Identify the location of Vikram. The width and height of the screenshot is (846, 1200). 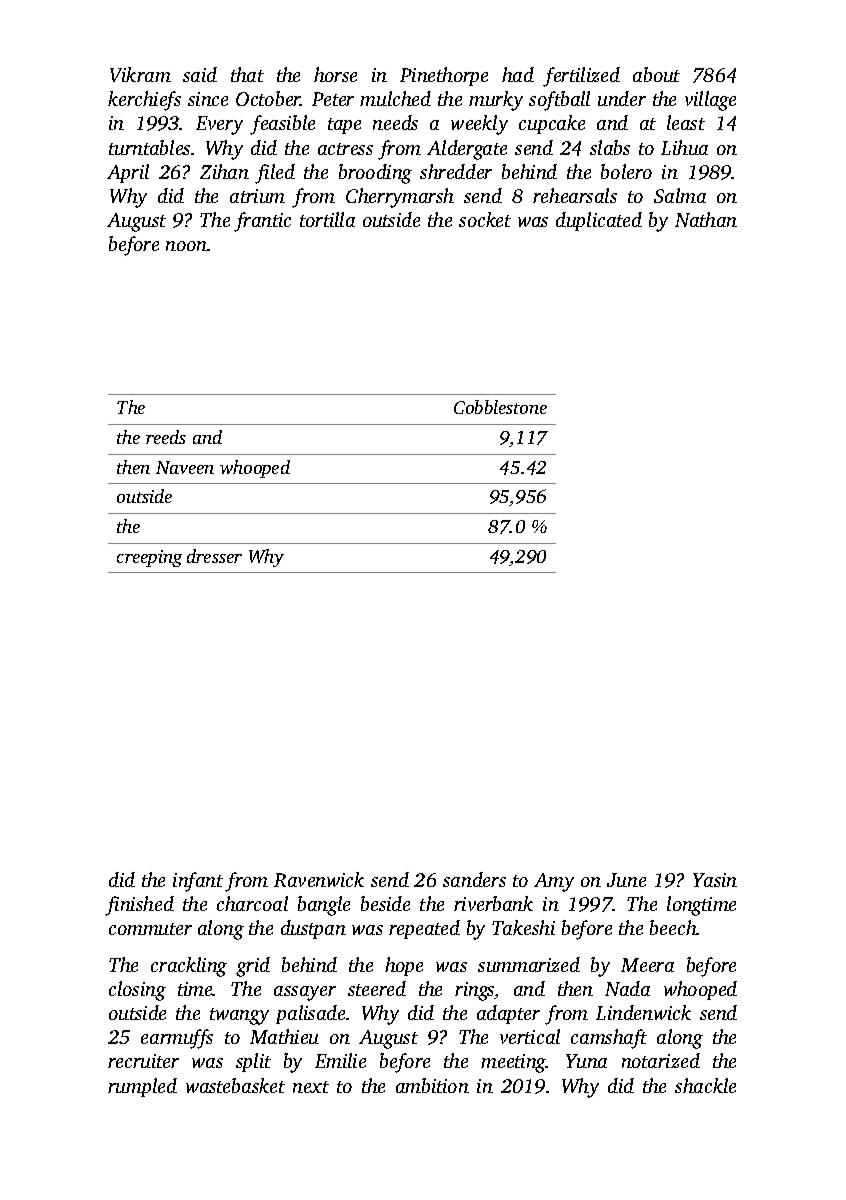
(140, 74).
